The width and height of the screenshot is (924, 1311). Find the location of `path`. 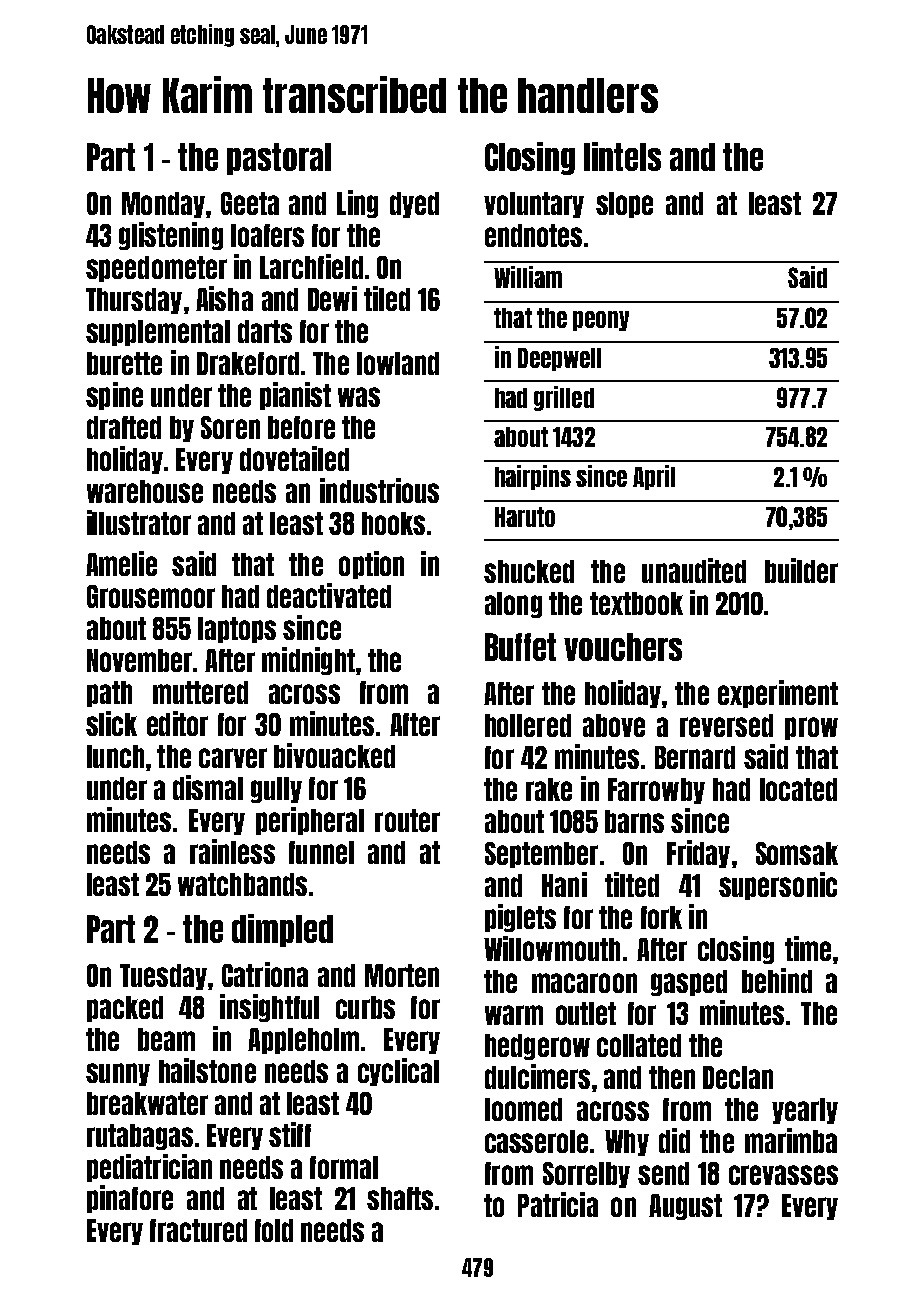

path is located at coordinates (109, 694).
